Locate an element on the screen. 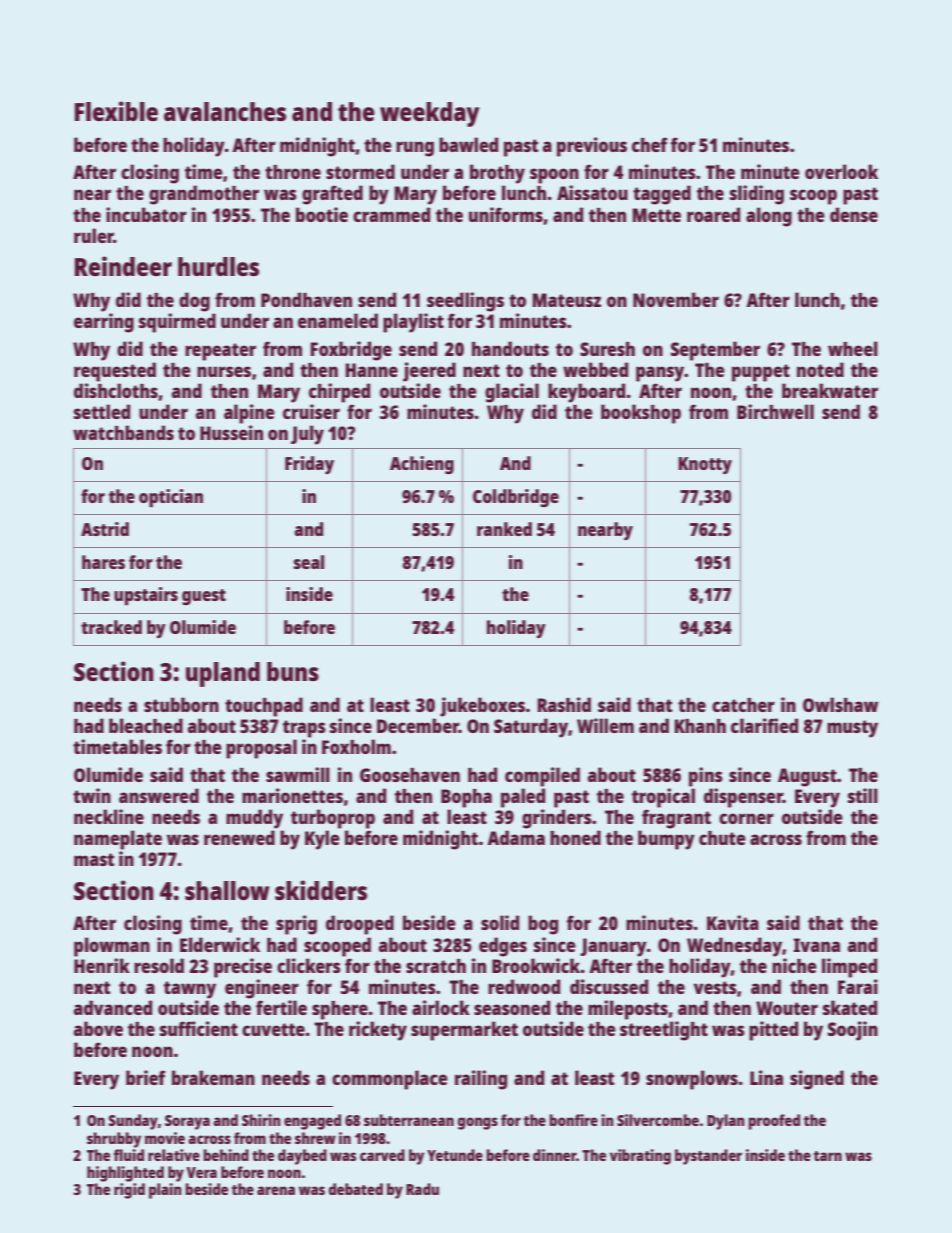  ranked is located at coordinates (504, 529).
